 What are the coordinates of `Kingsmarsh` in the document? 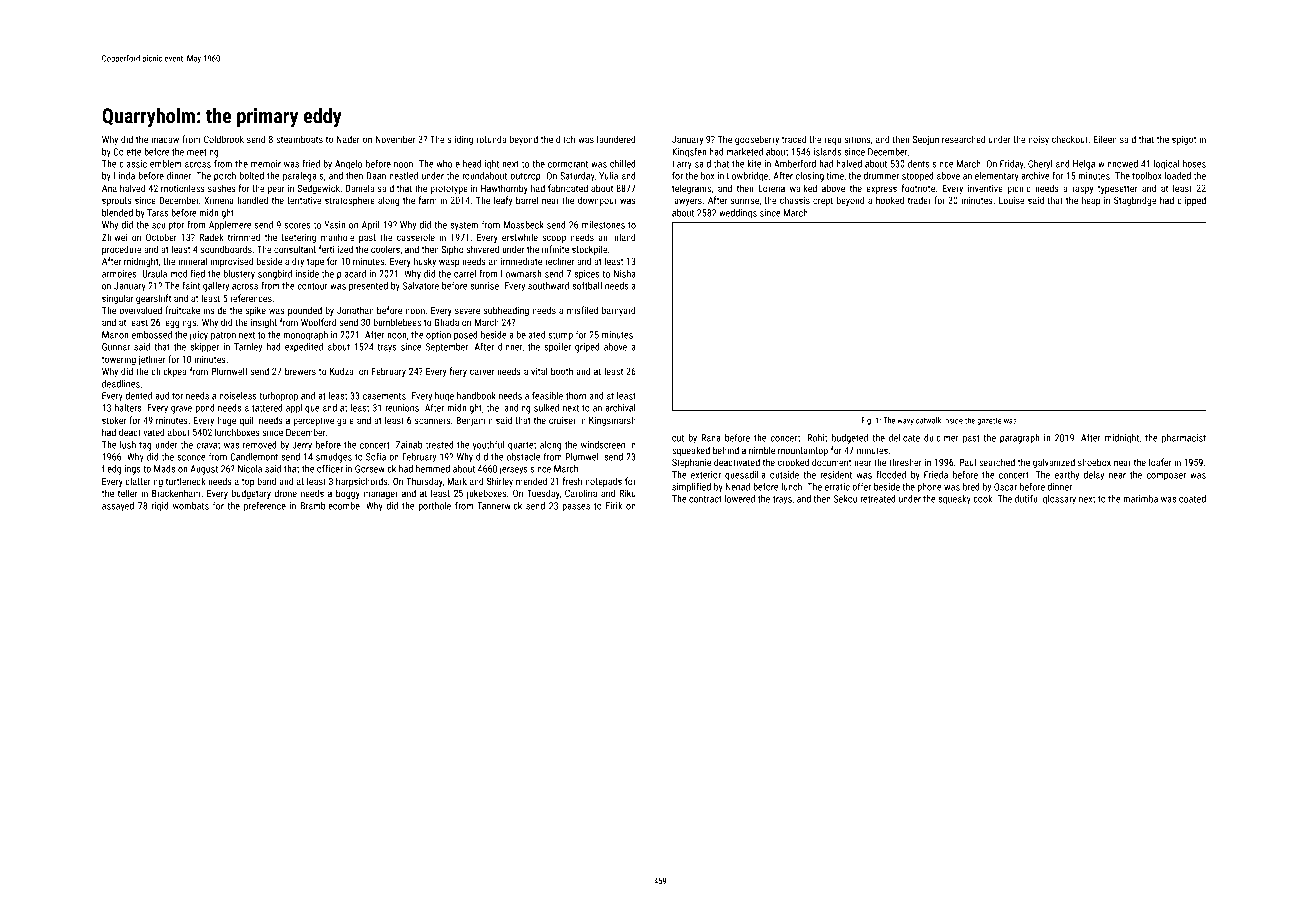 It's located at (612, 421).
